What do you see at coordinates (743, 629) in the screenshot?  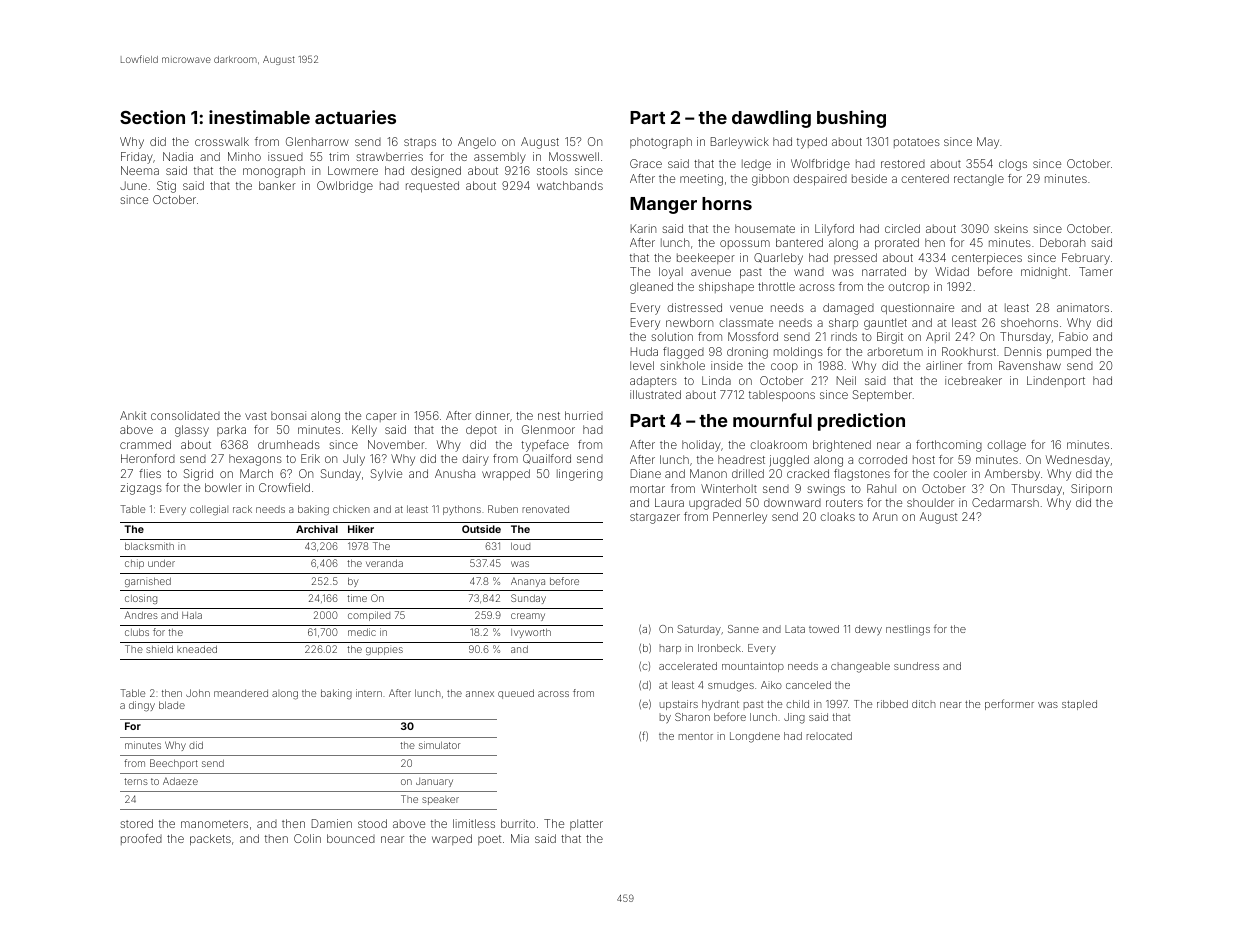 I see `Sanne` at bounding box center [743, 629].
